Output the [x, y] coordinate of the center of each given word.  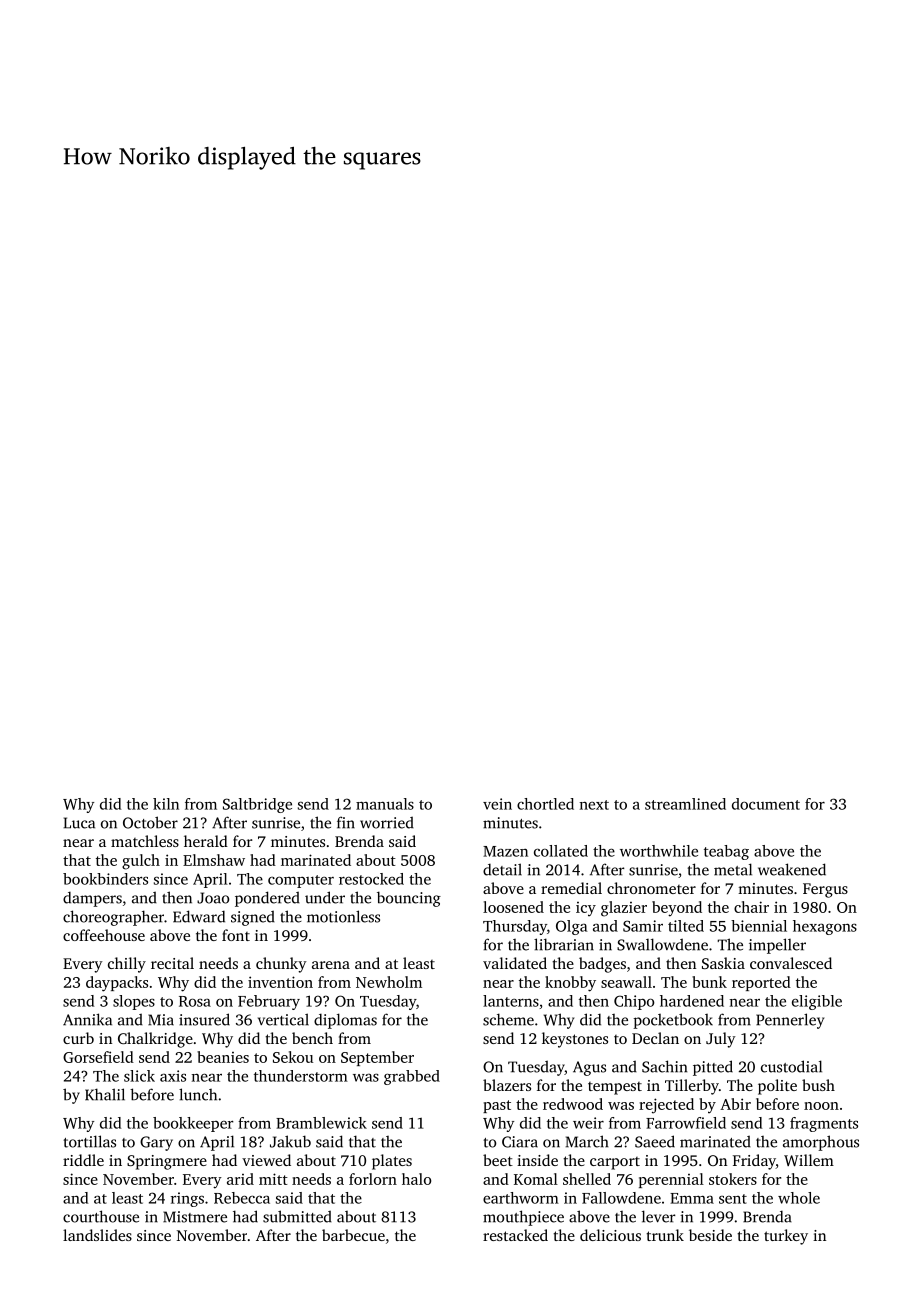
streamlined [685, 804]
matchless [145, 841]
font [236, 935]
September [377, 1058]
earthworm [521, 1198]
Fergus [825, 890]
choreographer [113, 918]
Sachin [664, 1066]
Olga [572, 927]
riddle [83, 1160]
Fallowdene [621, 1198]
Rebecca [242, 1198]
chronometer [651, 888]
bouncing [409, 899]
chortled [545, 804]
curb [78, 1038]
